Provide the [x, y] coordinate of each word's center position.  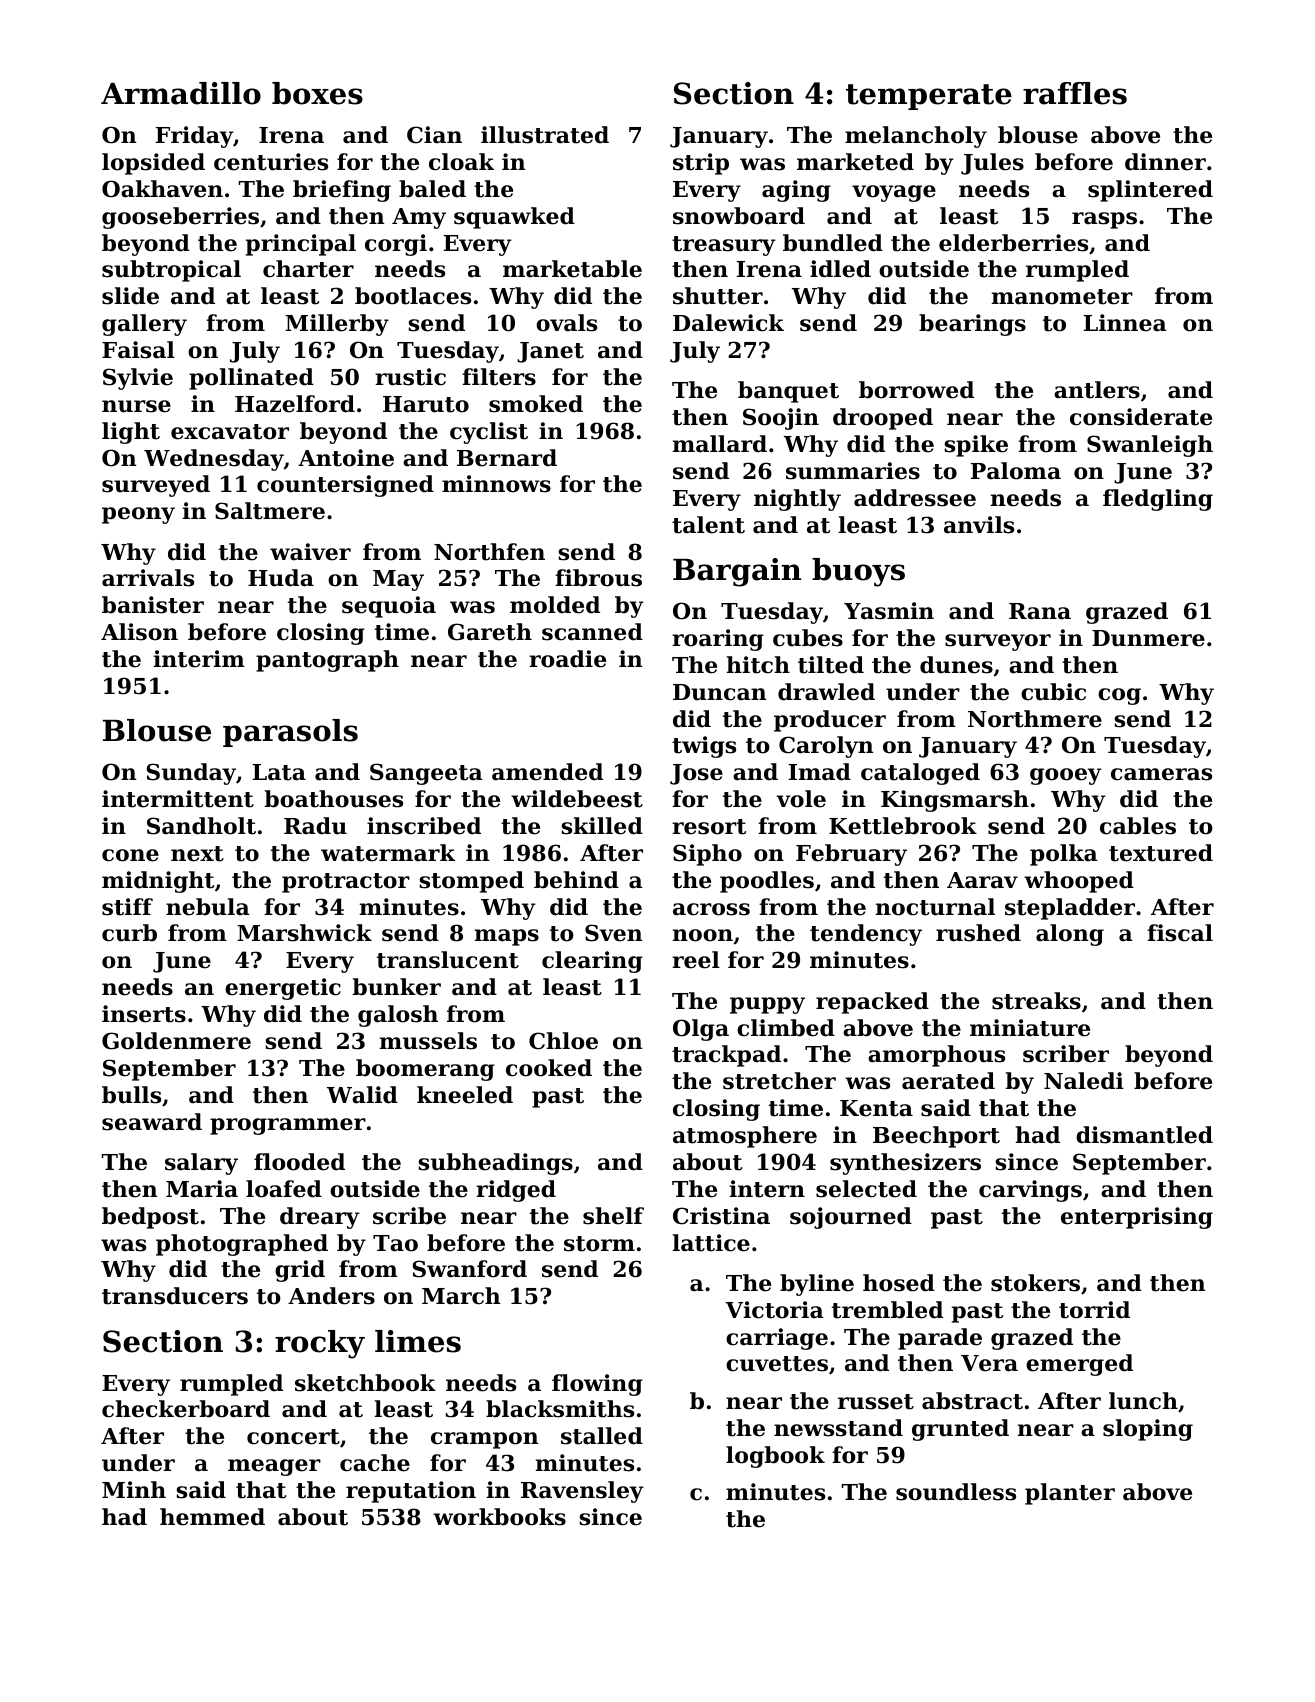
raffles [1075, 93]
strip [701, 164]
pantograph [327, 661]
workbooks [499, 1517]
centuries [271, 162]
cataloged [920, 774]
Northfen [489, 552]
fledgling [1158, 500]
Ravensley [582, 1492]
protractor [346, 883]
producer [830, 721]
